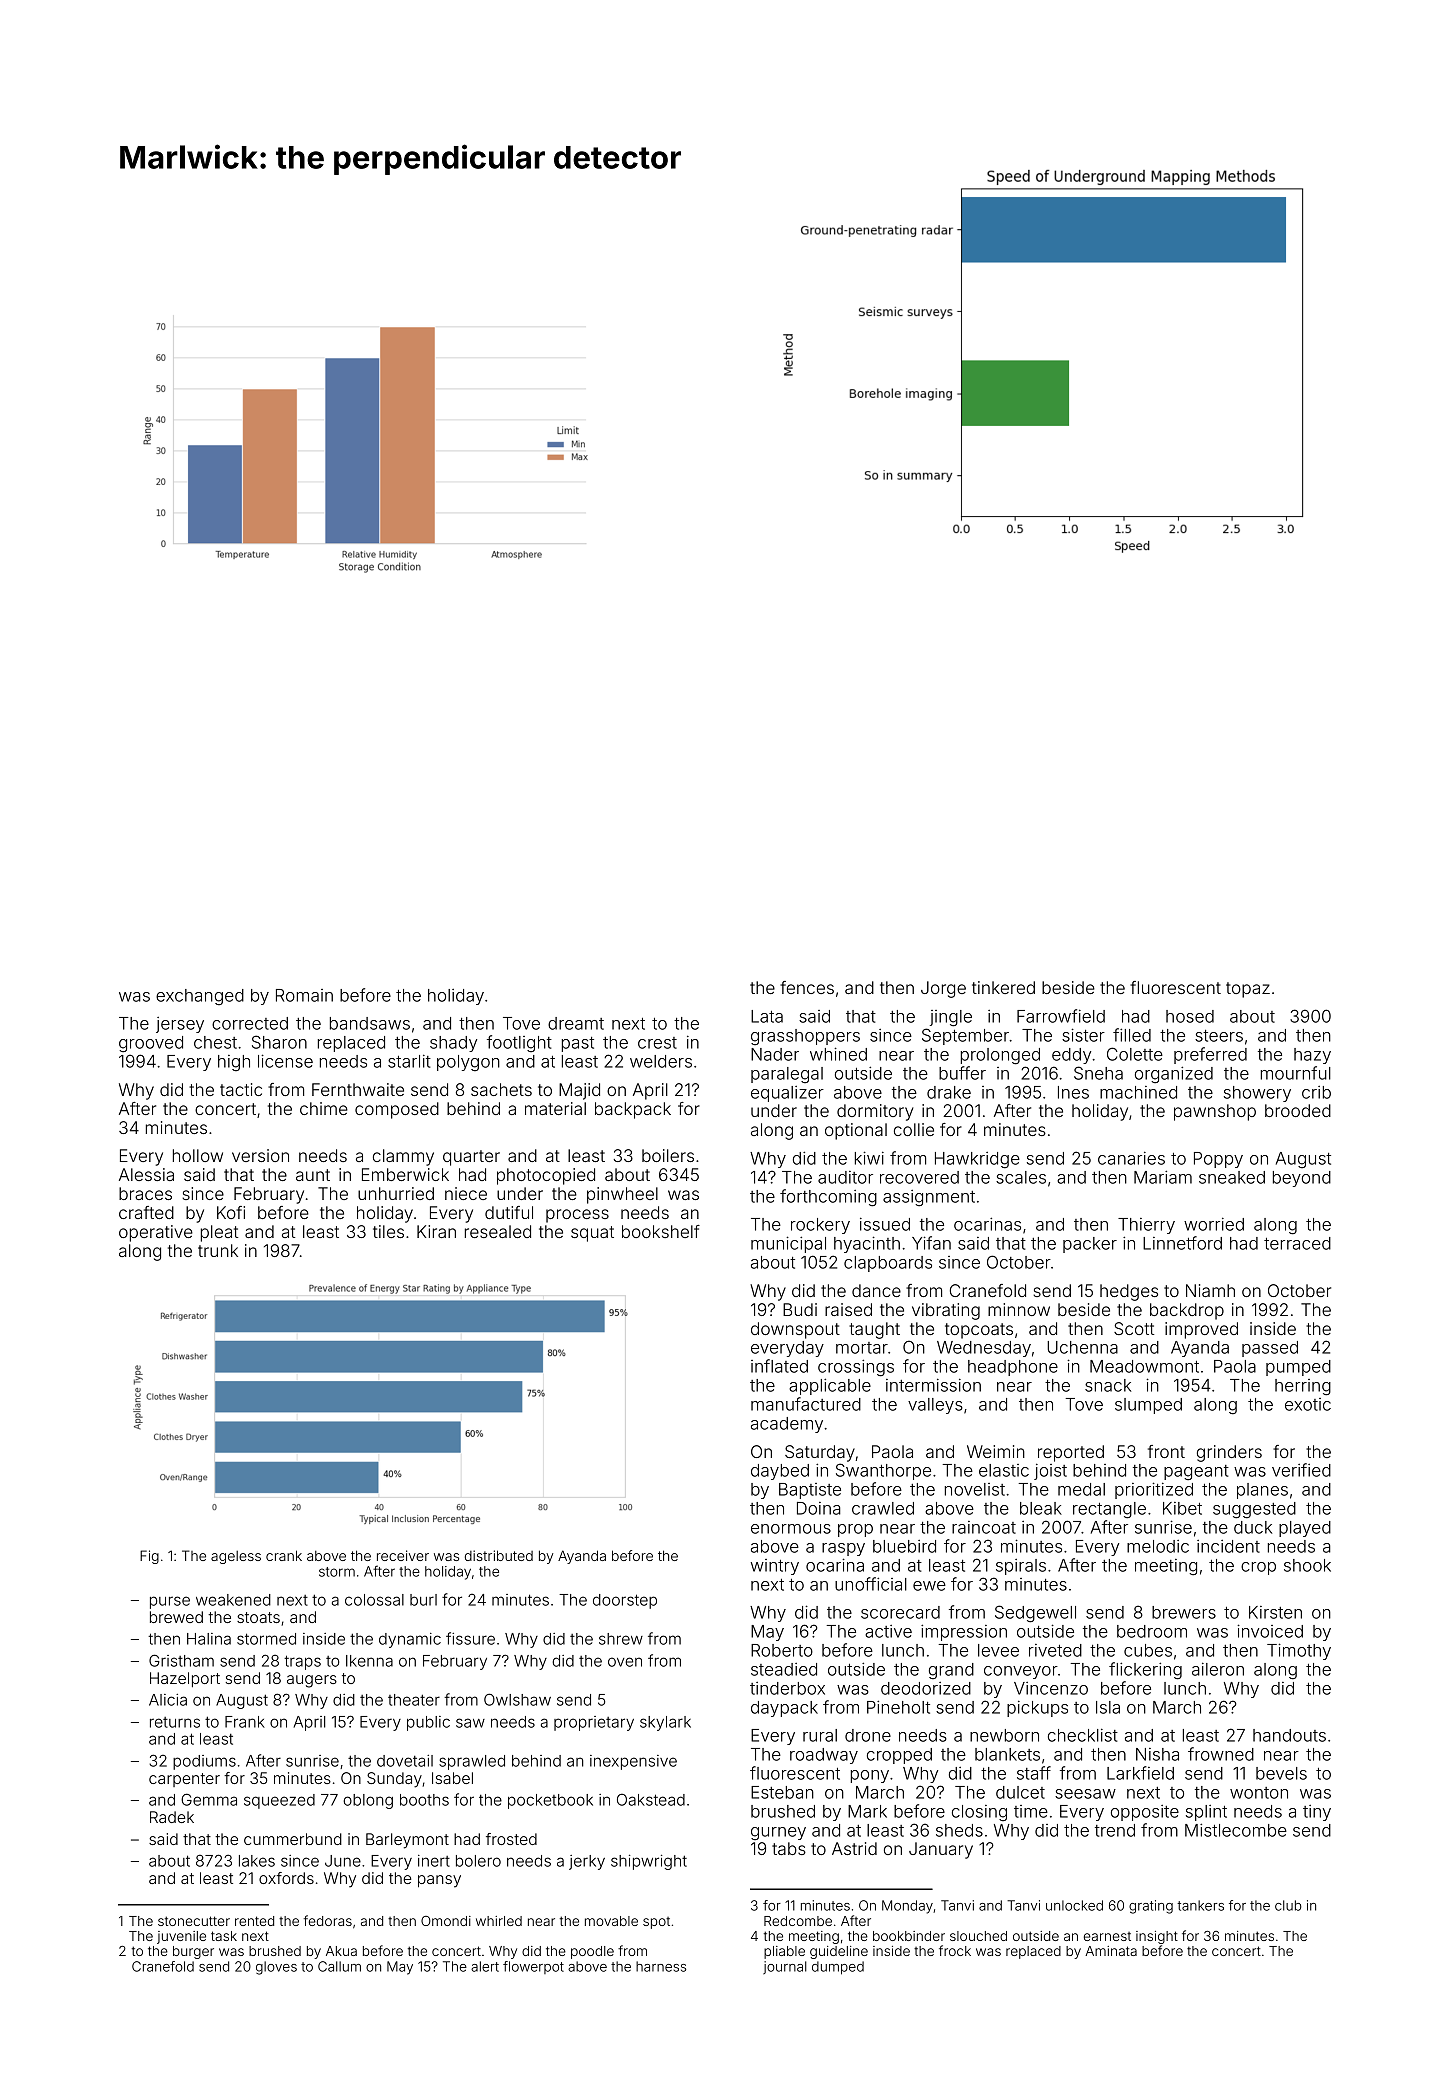 This screenshot has width=1450, height=2100. Describe the element at coordinates (807, 987) in the screenshot. I see `fences` at that location.
